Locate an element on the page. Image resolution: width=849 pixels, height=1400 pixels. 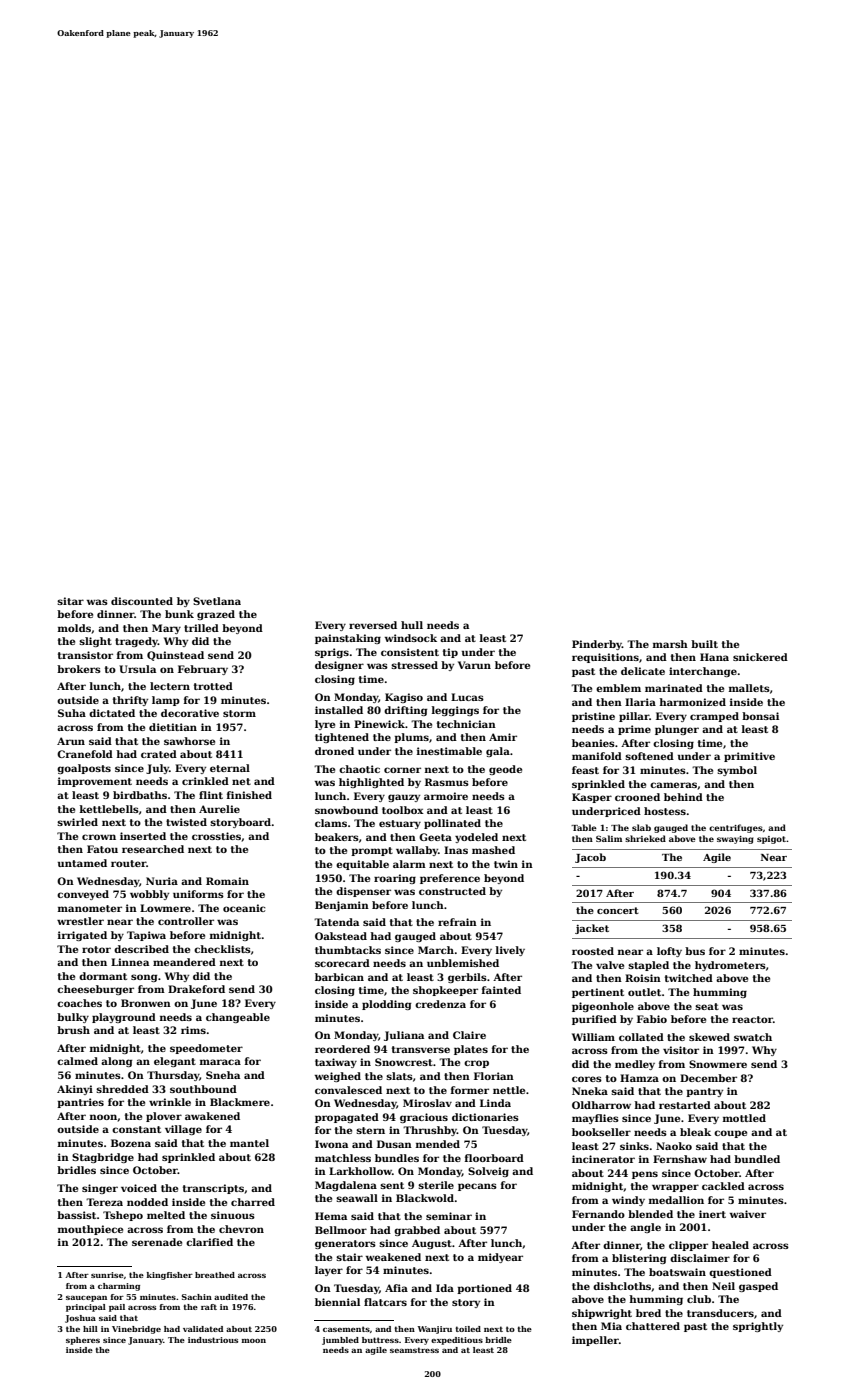
Solveig is located at coordinates (488, 1172).
